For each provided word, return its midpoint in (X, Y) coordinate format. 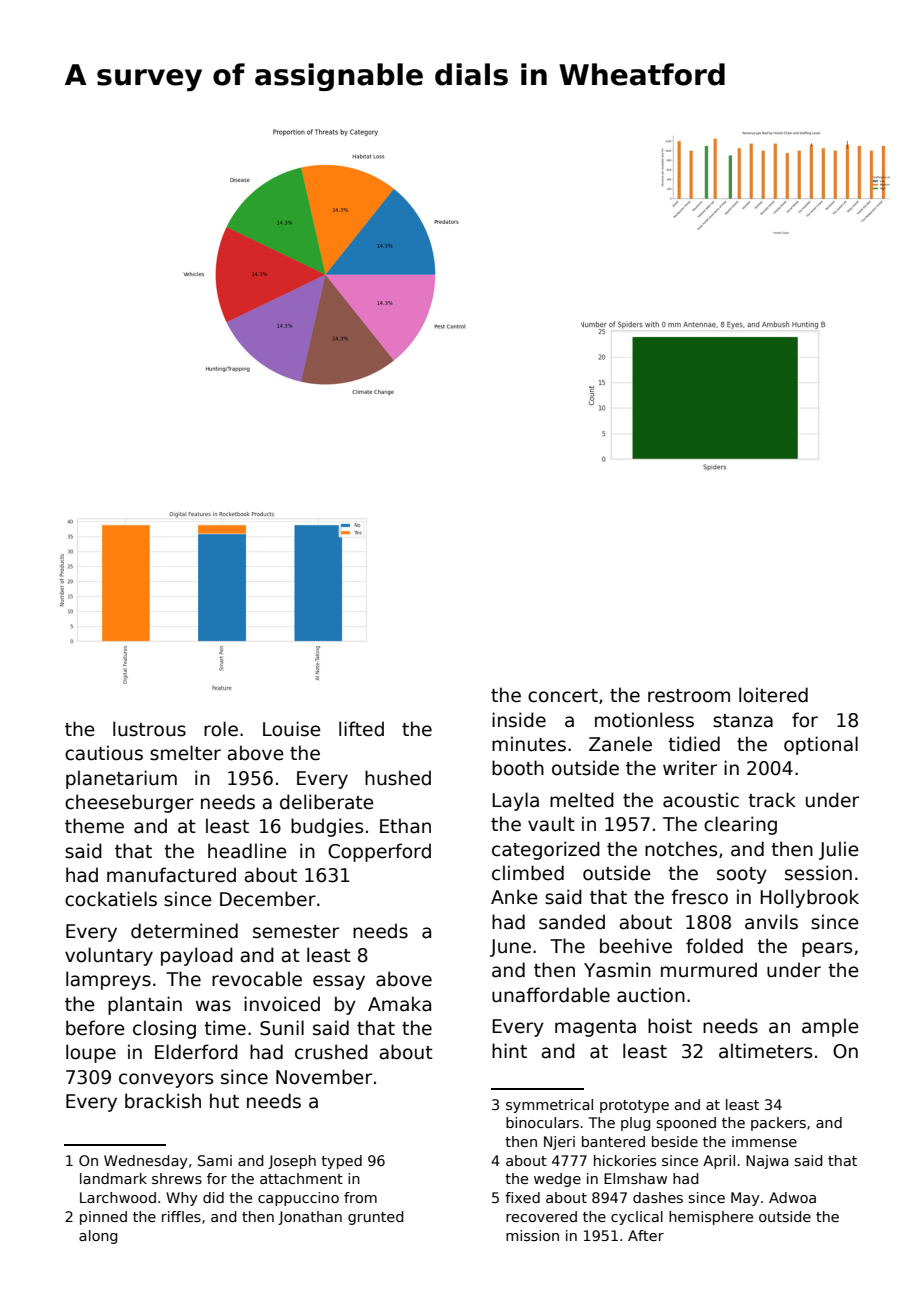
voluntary (109, 956)
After (646, 1235)
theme (94, 826)
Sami (215, 1160)
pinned (103, 1218)
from (360, 1197)
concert (563, 696)
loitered (773, 695)
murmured (709, 970)
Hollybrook (809, 898)
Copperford (379, 852)
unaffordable (551, 995)
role (221, 729)
